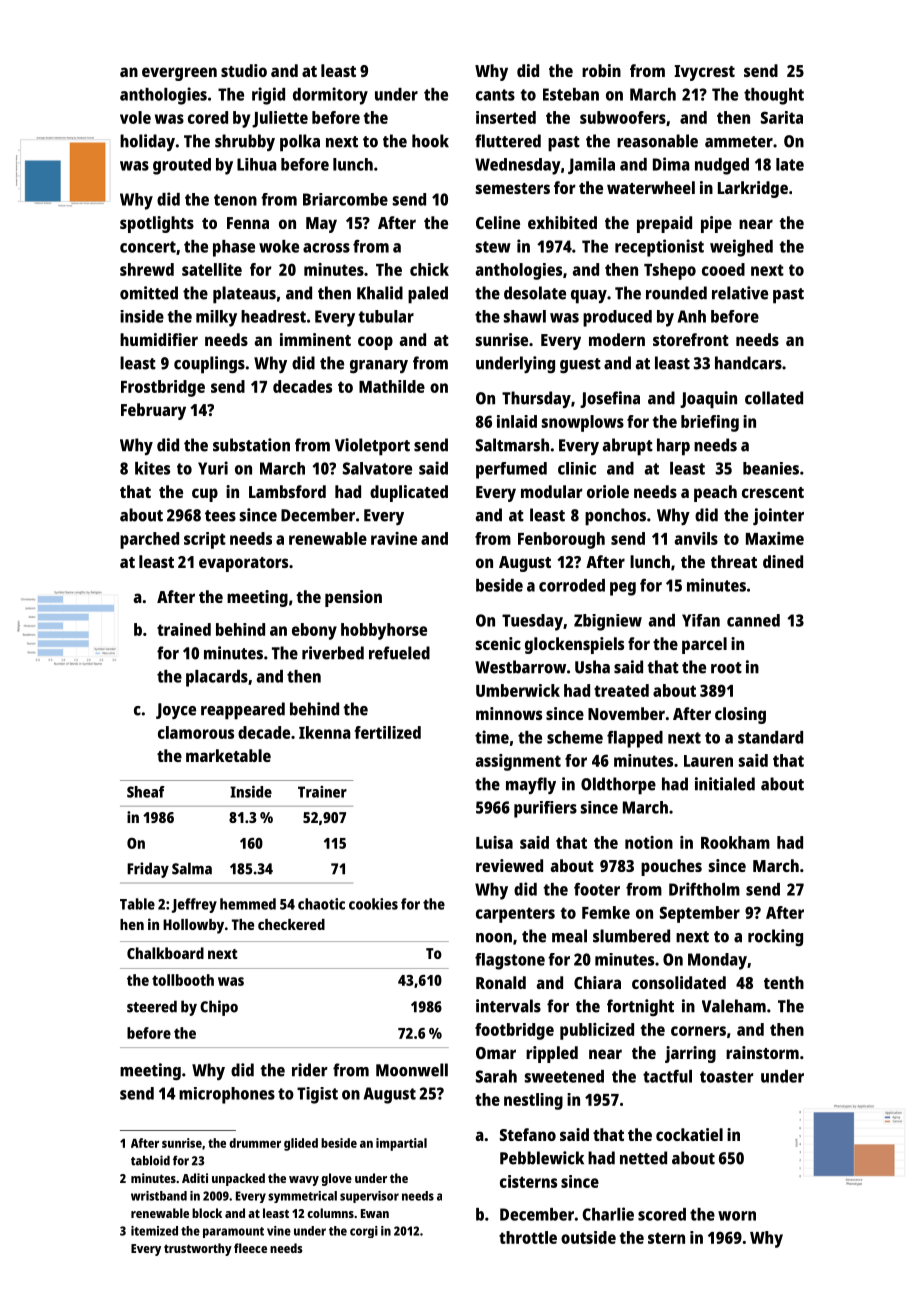 This screenshot has height=1308, width=924. What do you see at coordinates (152, 468) in the screenshot?
I see `kites` at bounding box center [152, 468].
